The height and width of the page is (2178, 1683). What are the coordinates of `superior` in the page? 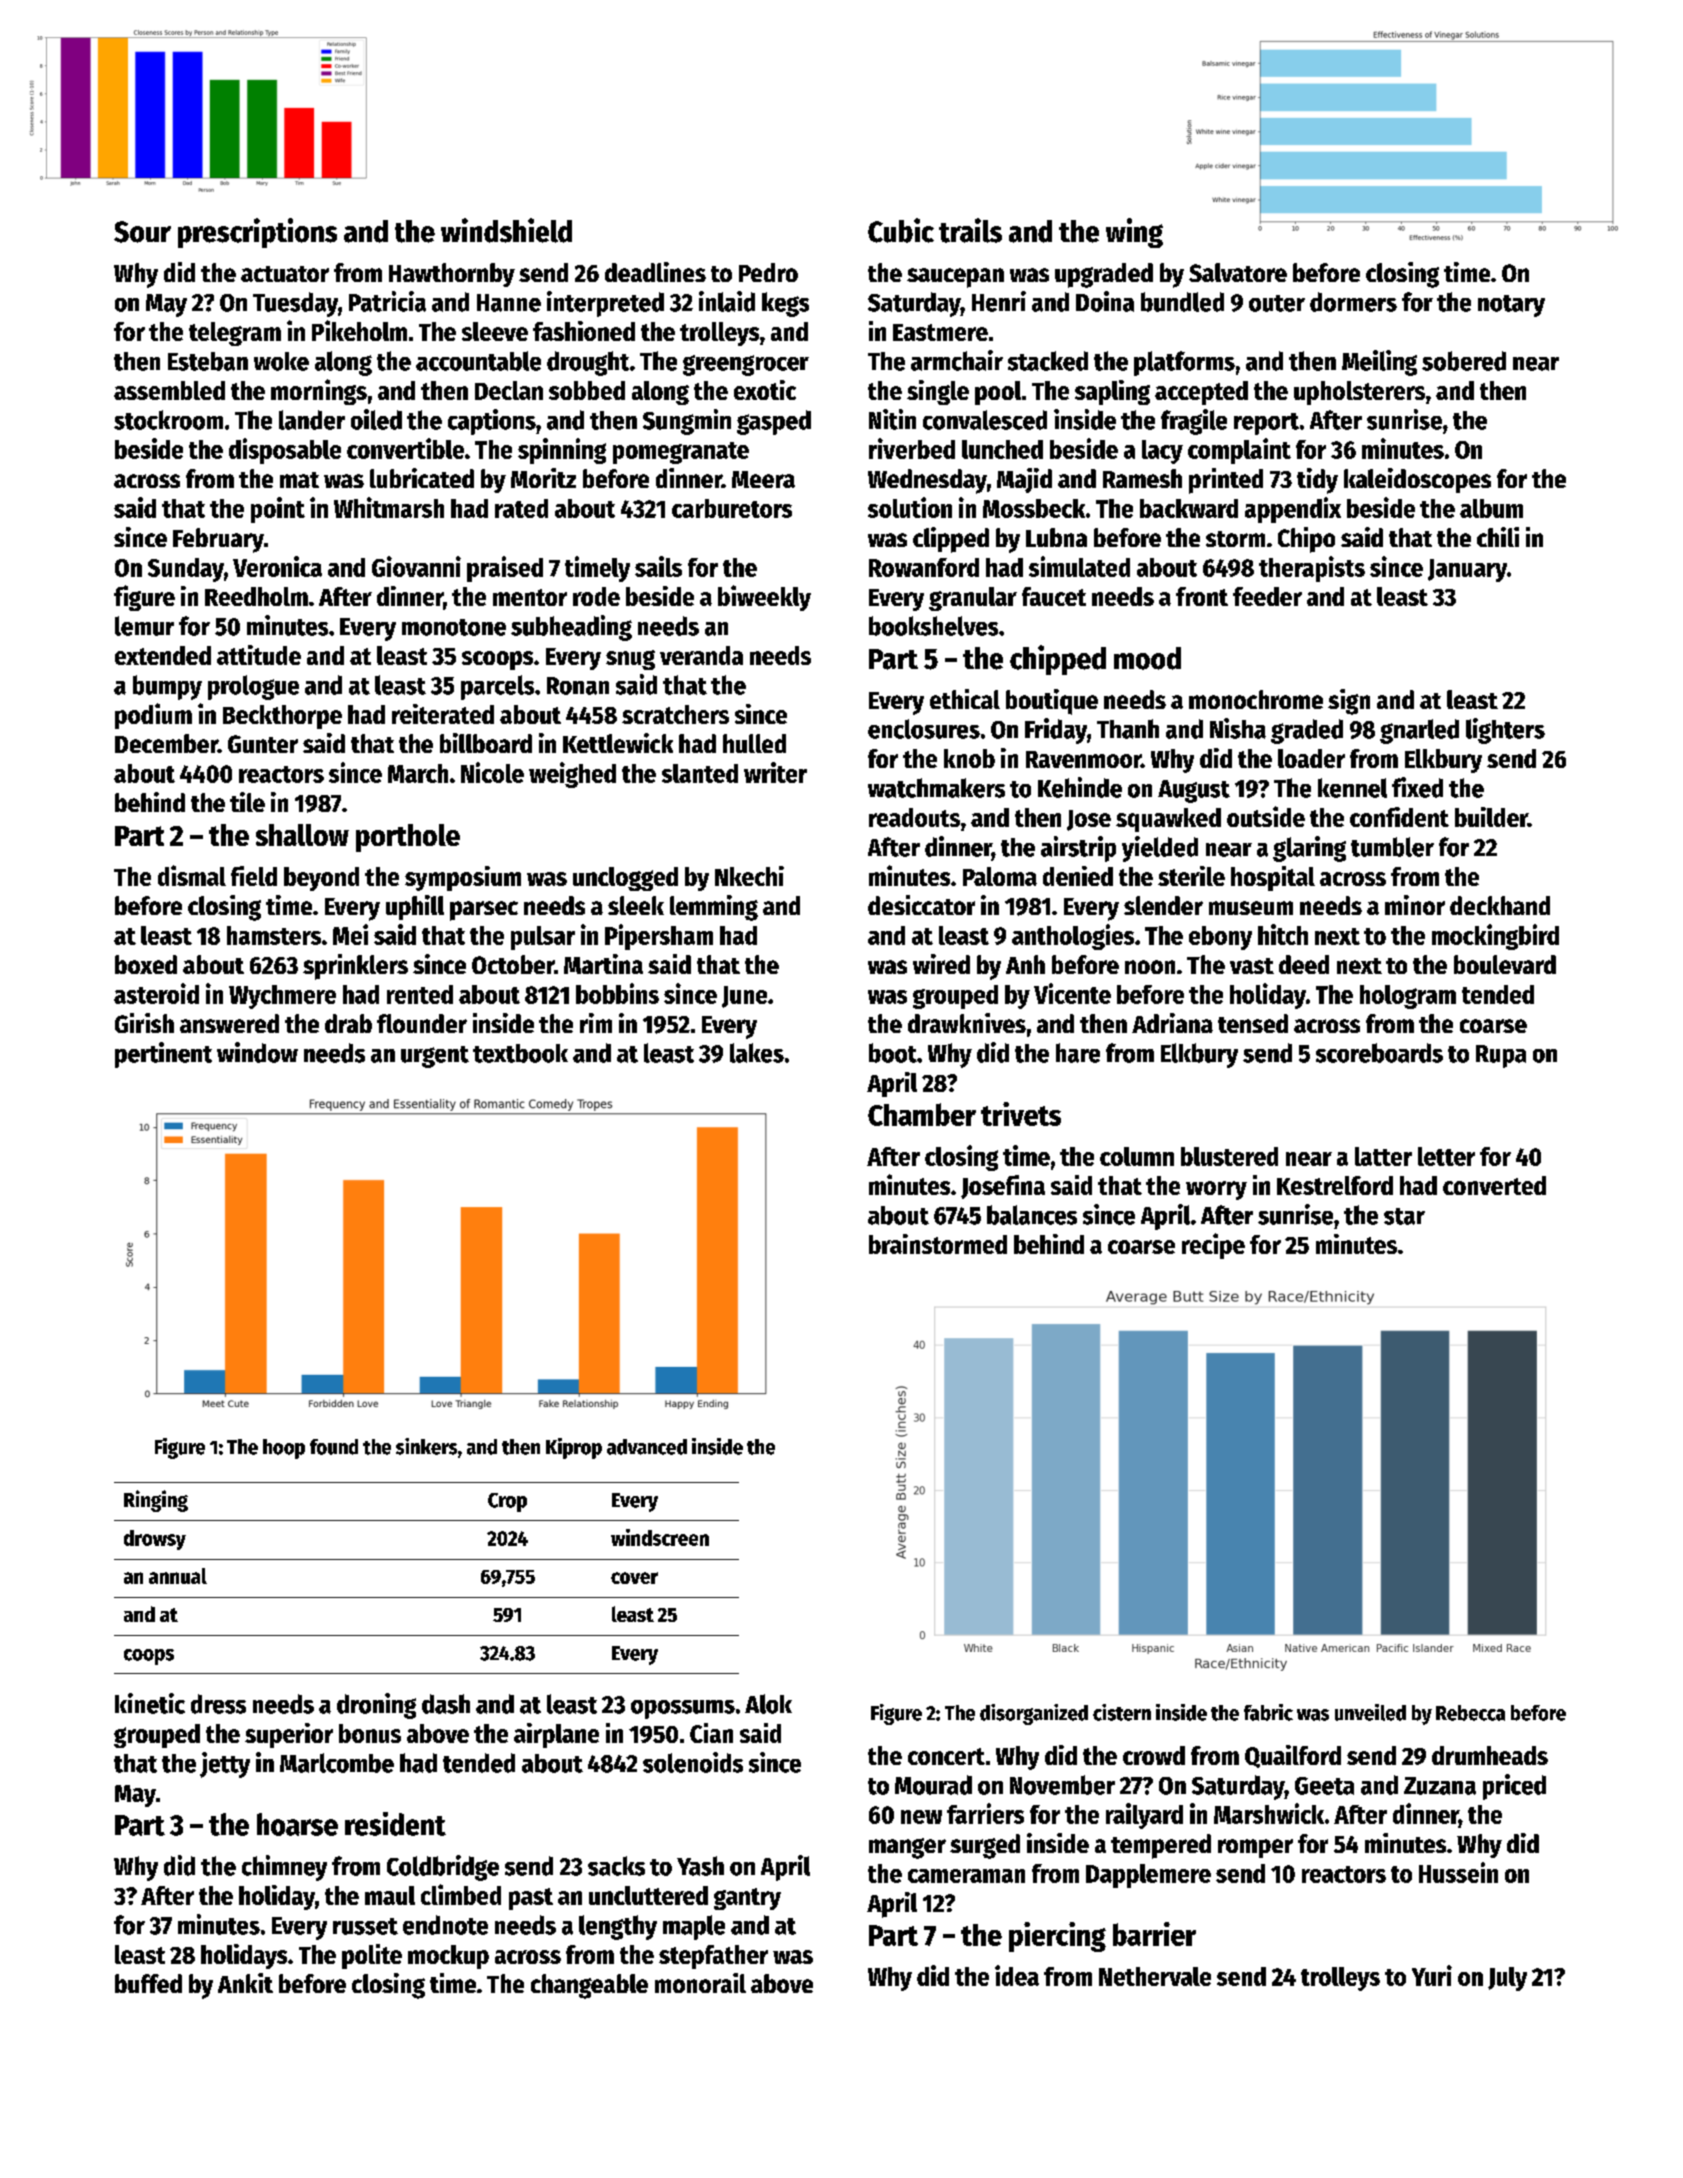 It's located at (289, 1735).
